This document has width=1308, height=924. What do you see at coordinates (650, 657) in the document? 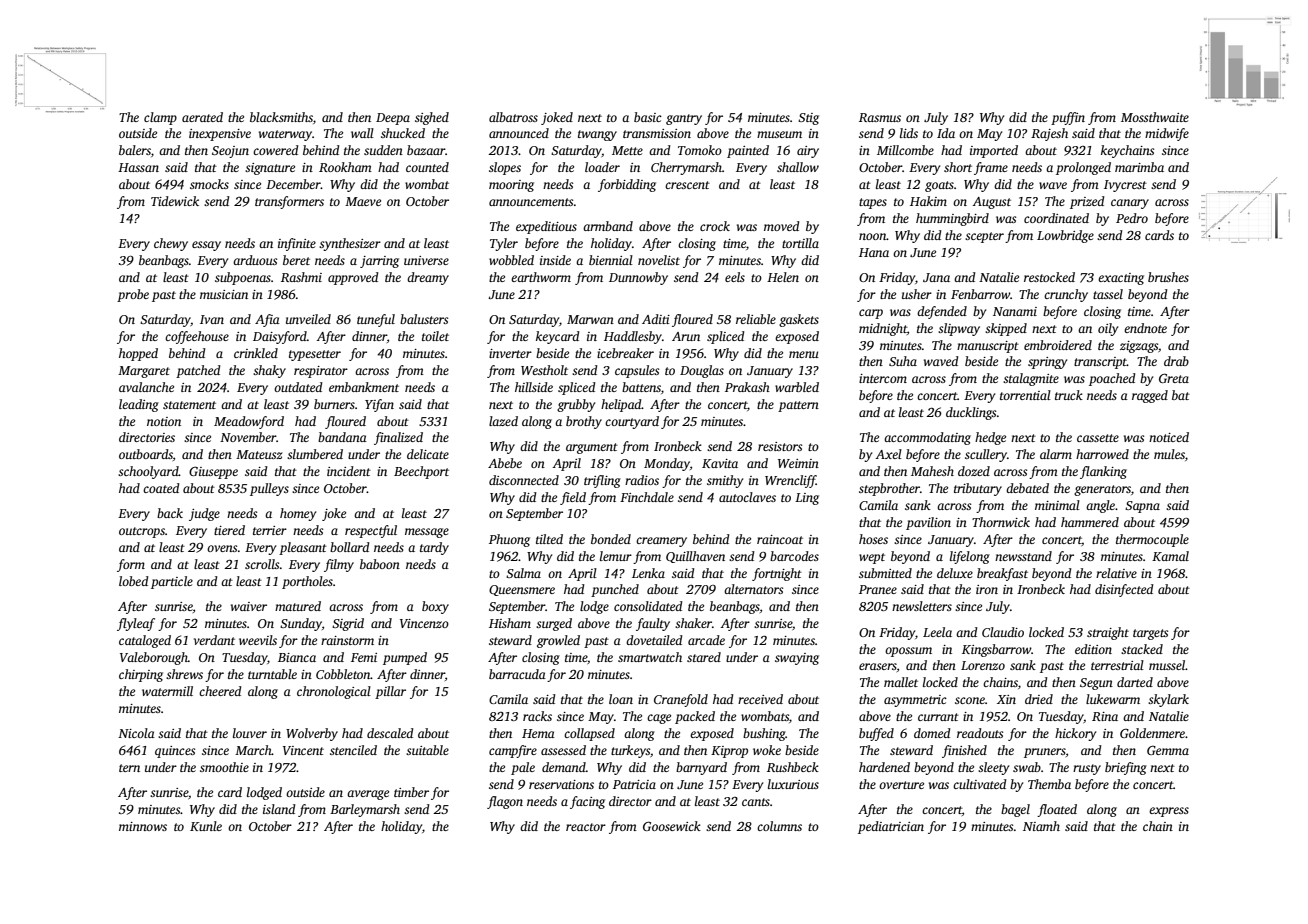
I see `smartwatch` at bounding box center [650, 657].
